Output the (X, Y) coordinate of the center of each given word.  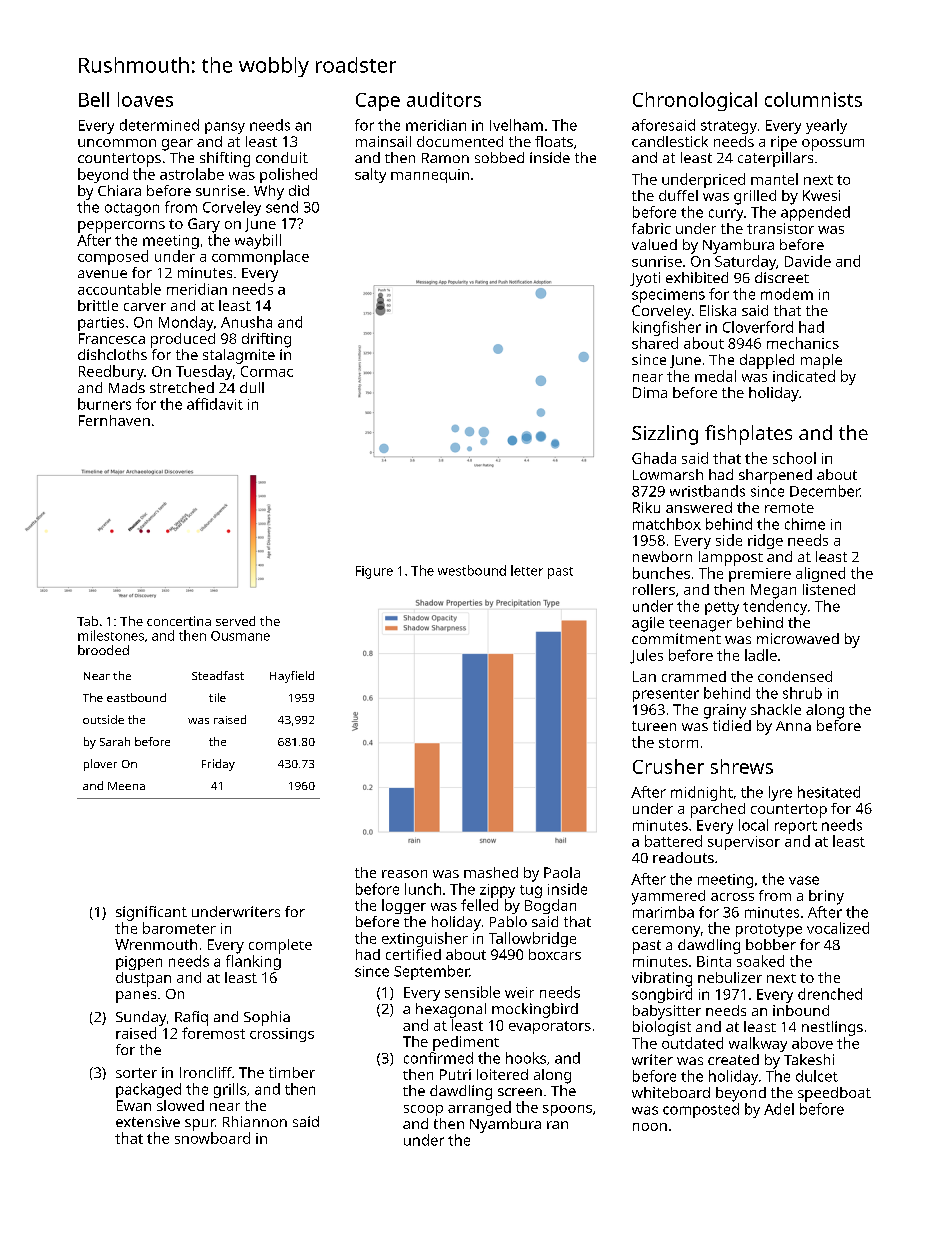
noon (650, 1127)
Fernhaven (114, 420)
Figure (374, 572)
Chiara (119, 190)
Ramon (445, 158)
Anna (793, 726)
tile (217, 697)
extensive (148, 1121)
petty (722, 608)
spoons (567, 1110)
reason (404, 874)
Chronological (695, 101)
